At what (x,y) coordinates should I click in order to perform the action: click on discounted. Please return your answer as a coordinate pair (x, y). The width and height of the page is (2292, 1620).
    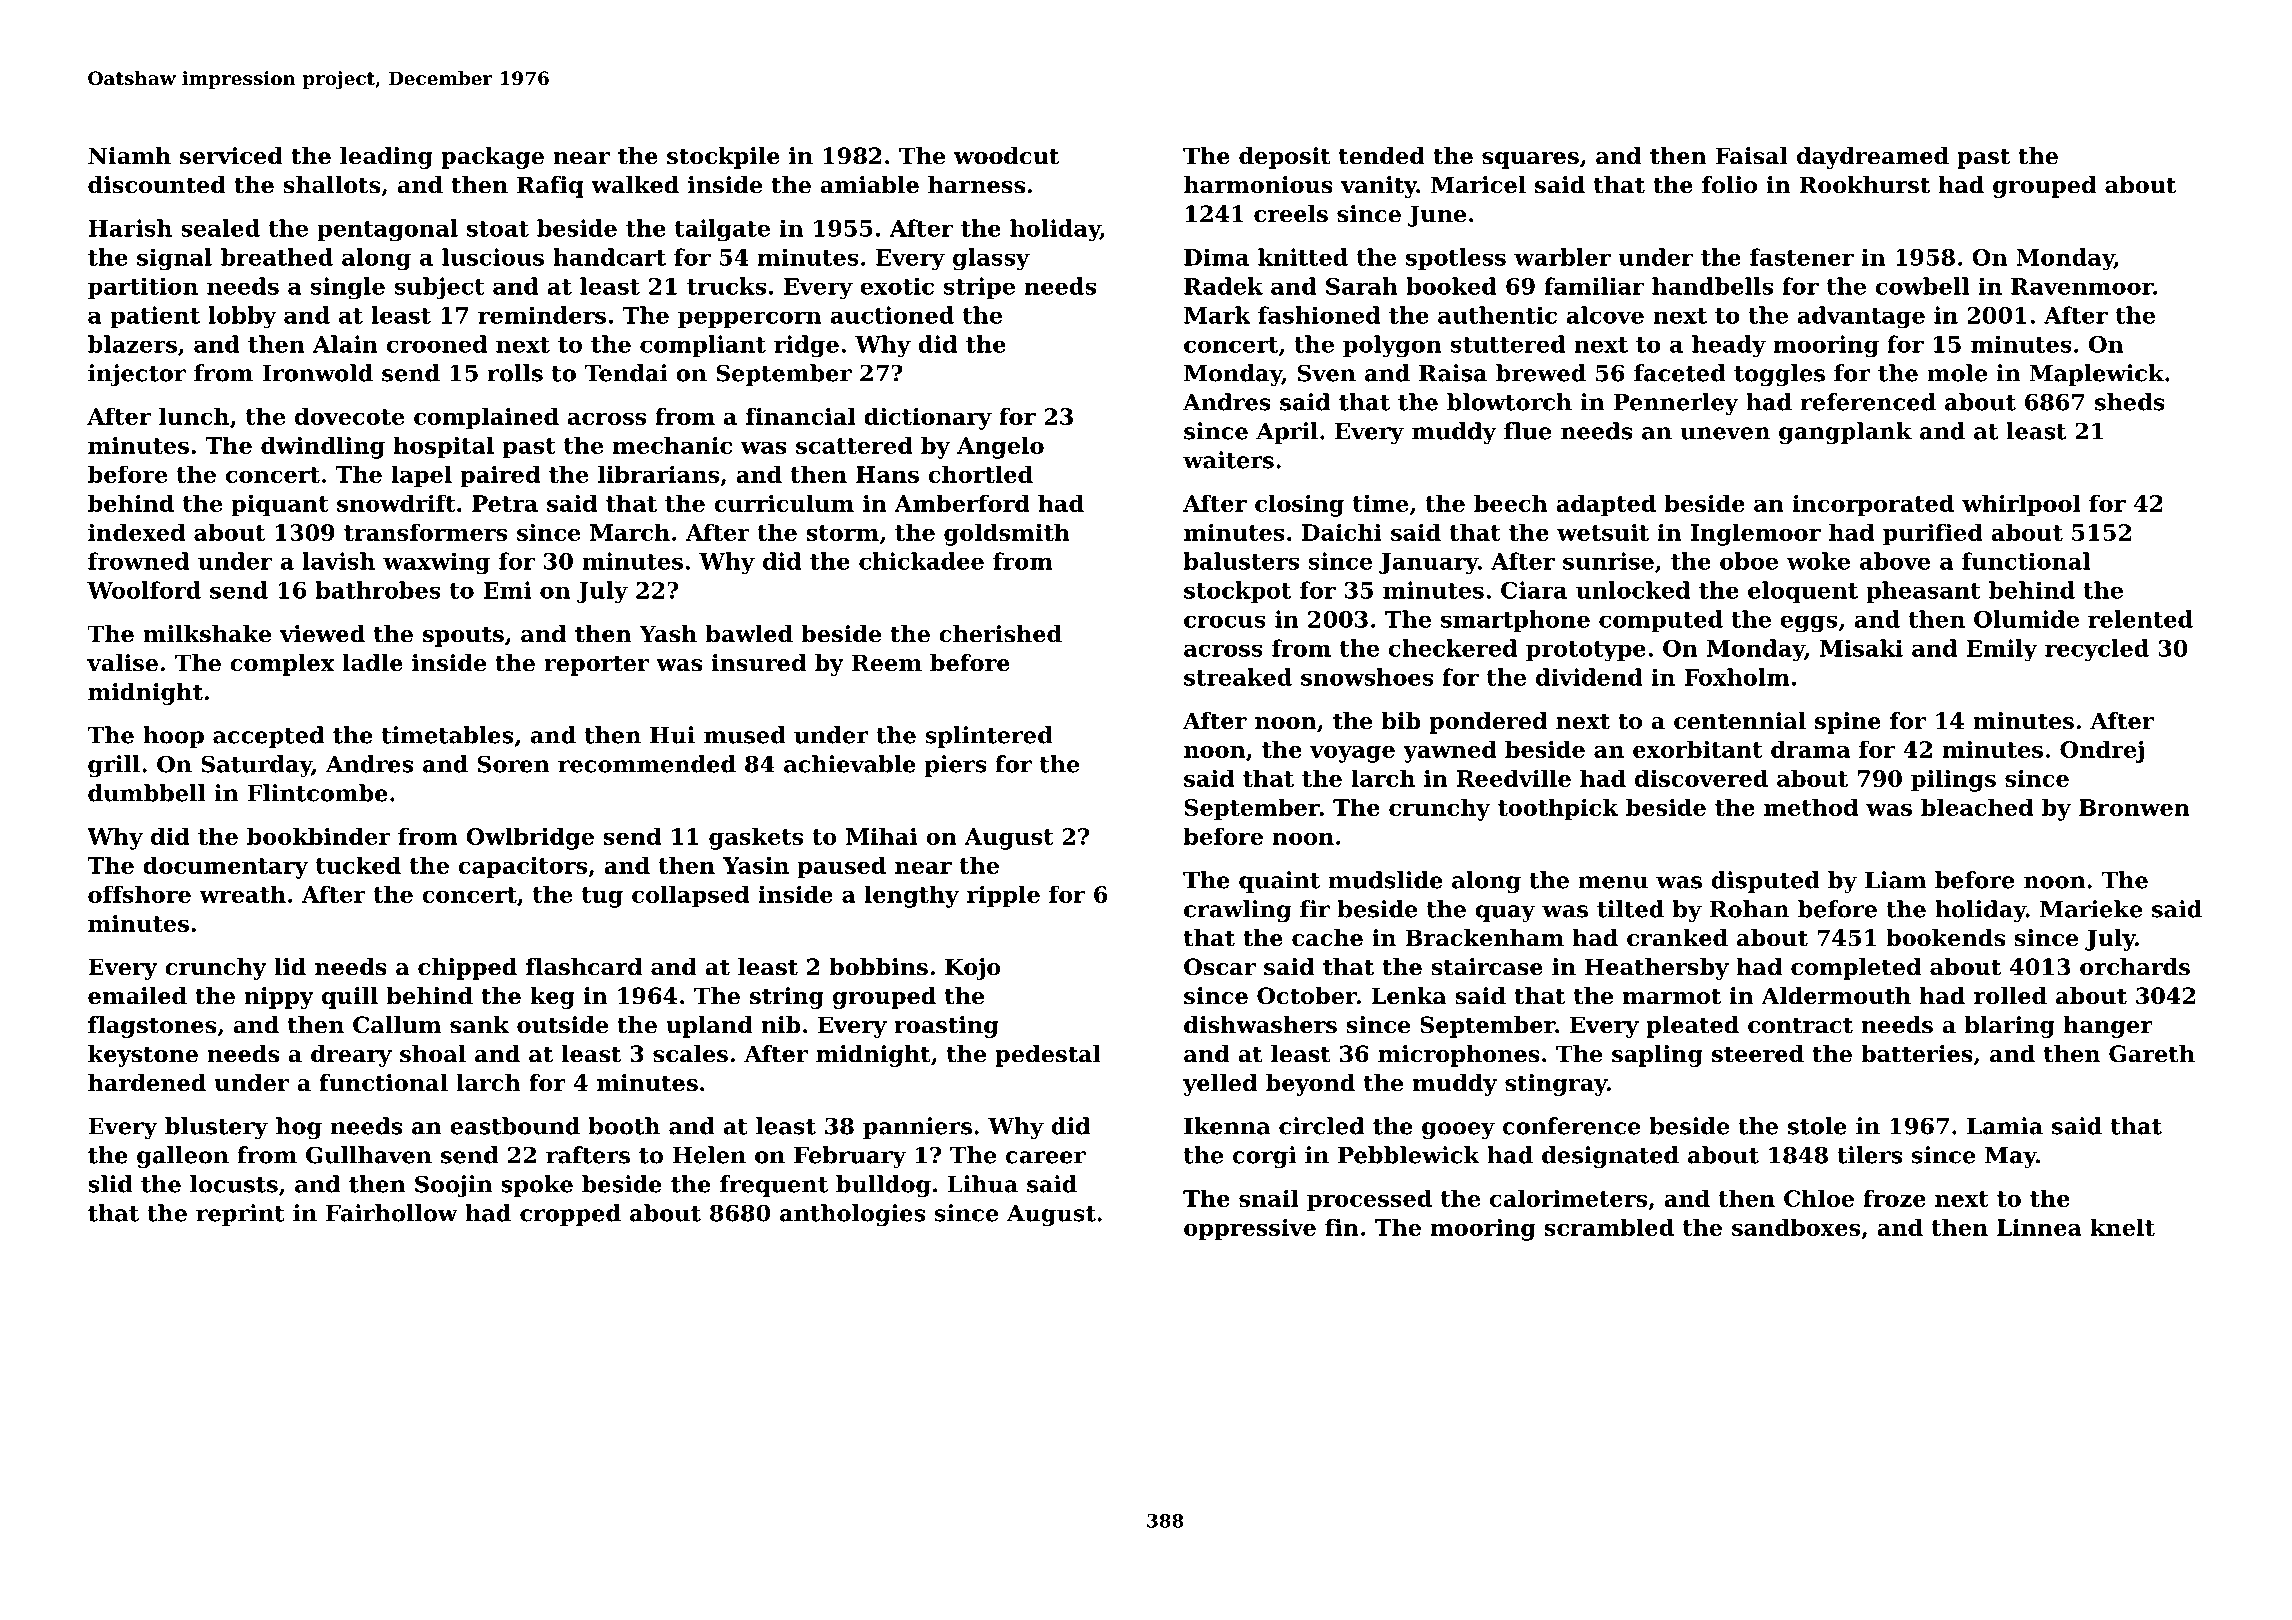
    Looking at the image, I should click on (157, 185).
